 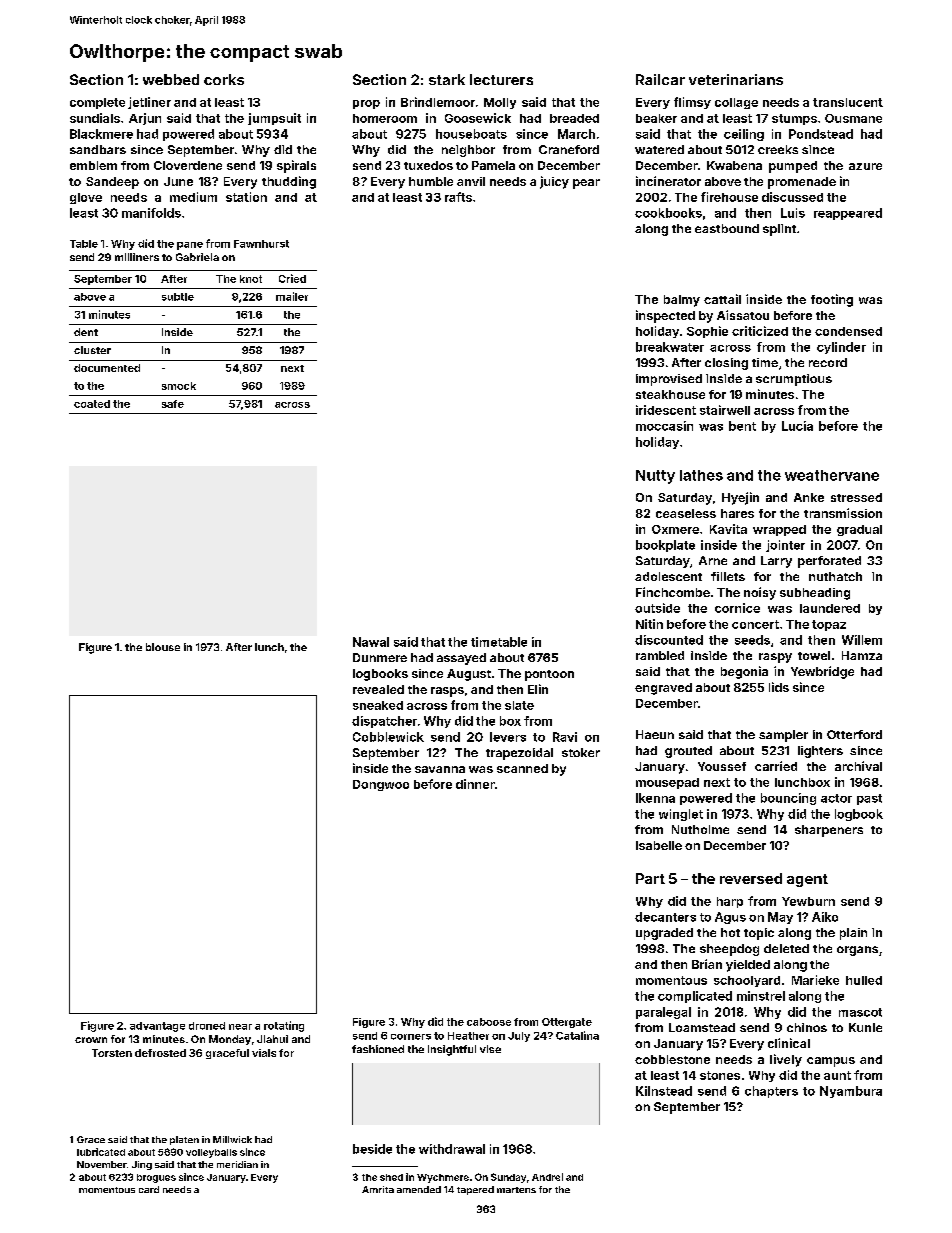 What do you see at coordinates (461, 659) in the screenshot?
I see `assayed` at bounding box center [461, 659].
